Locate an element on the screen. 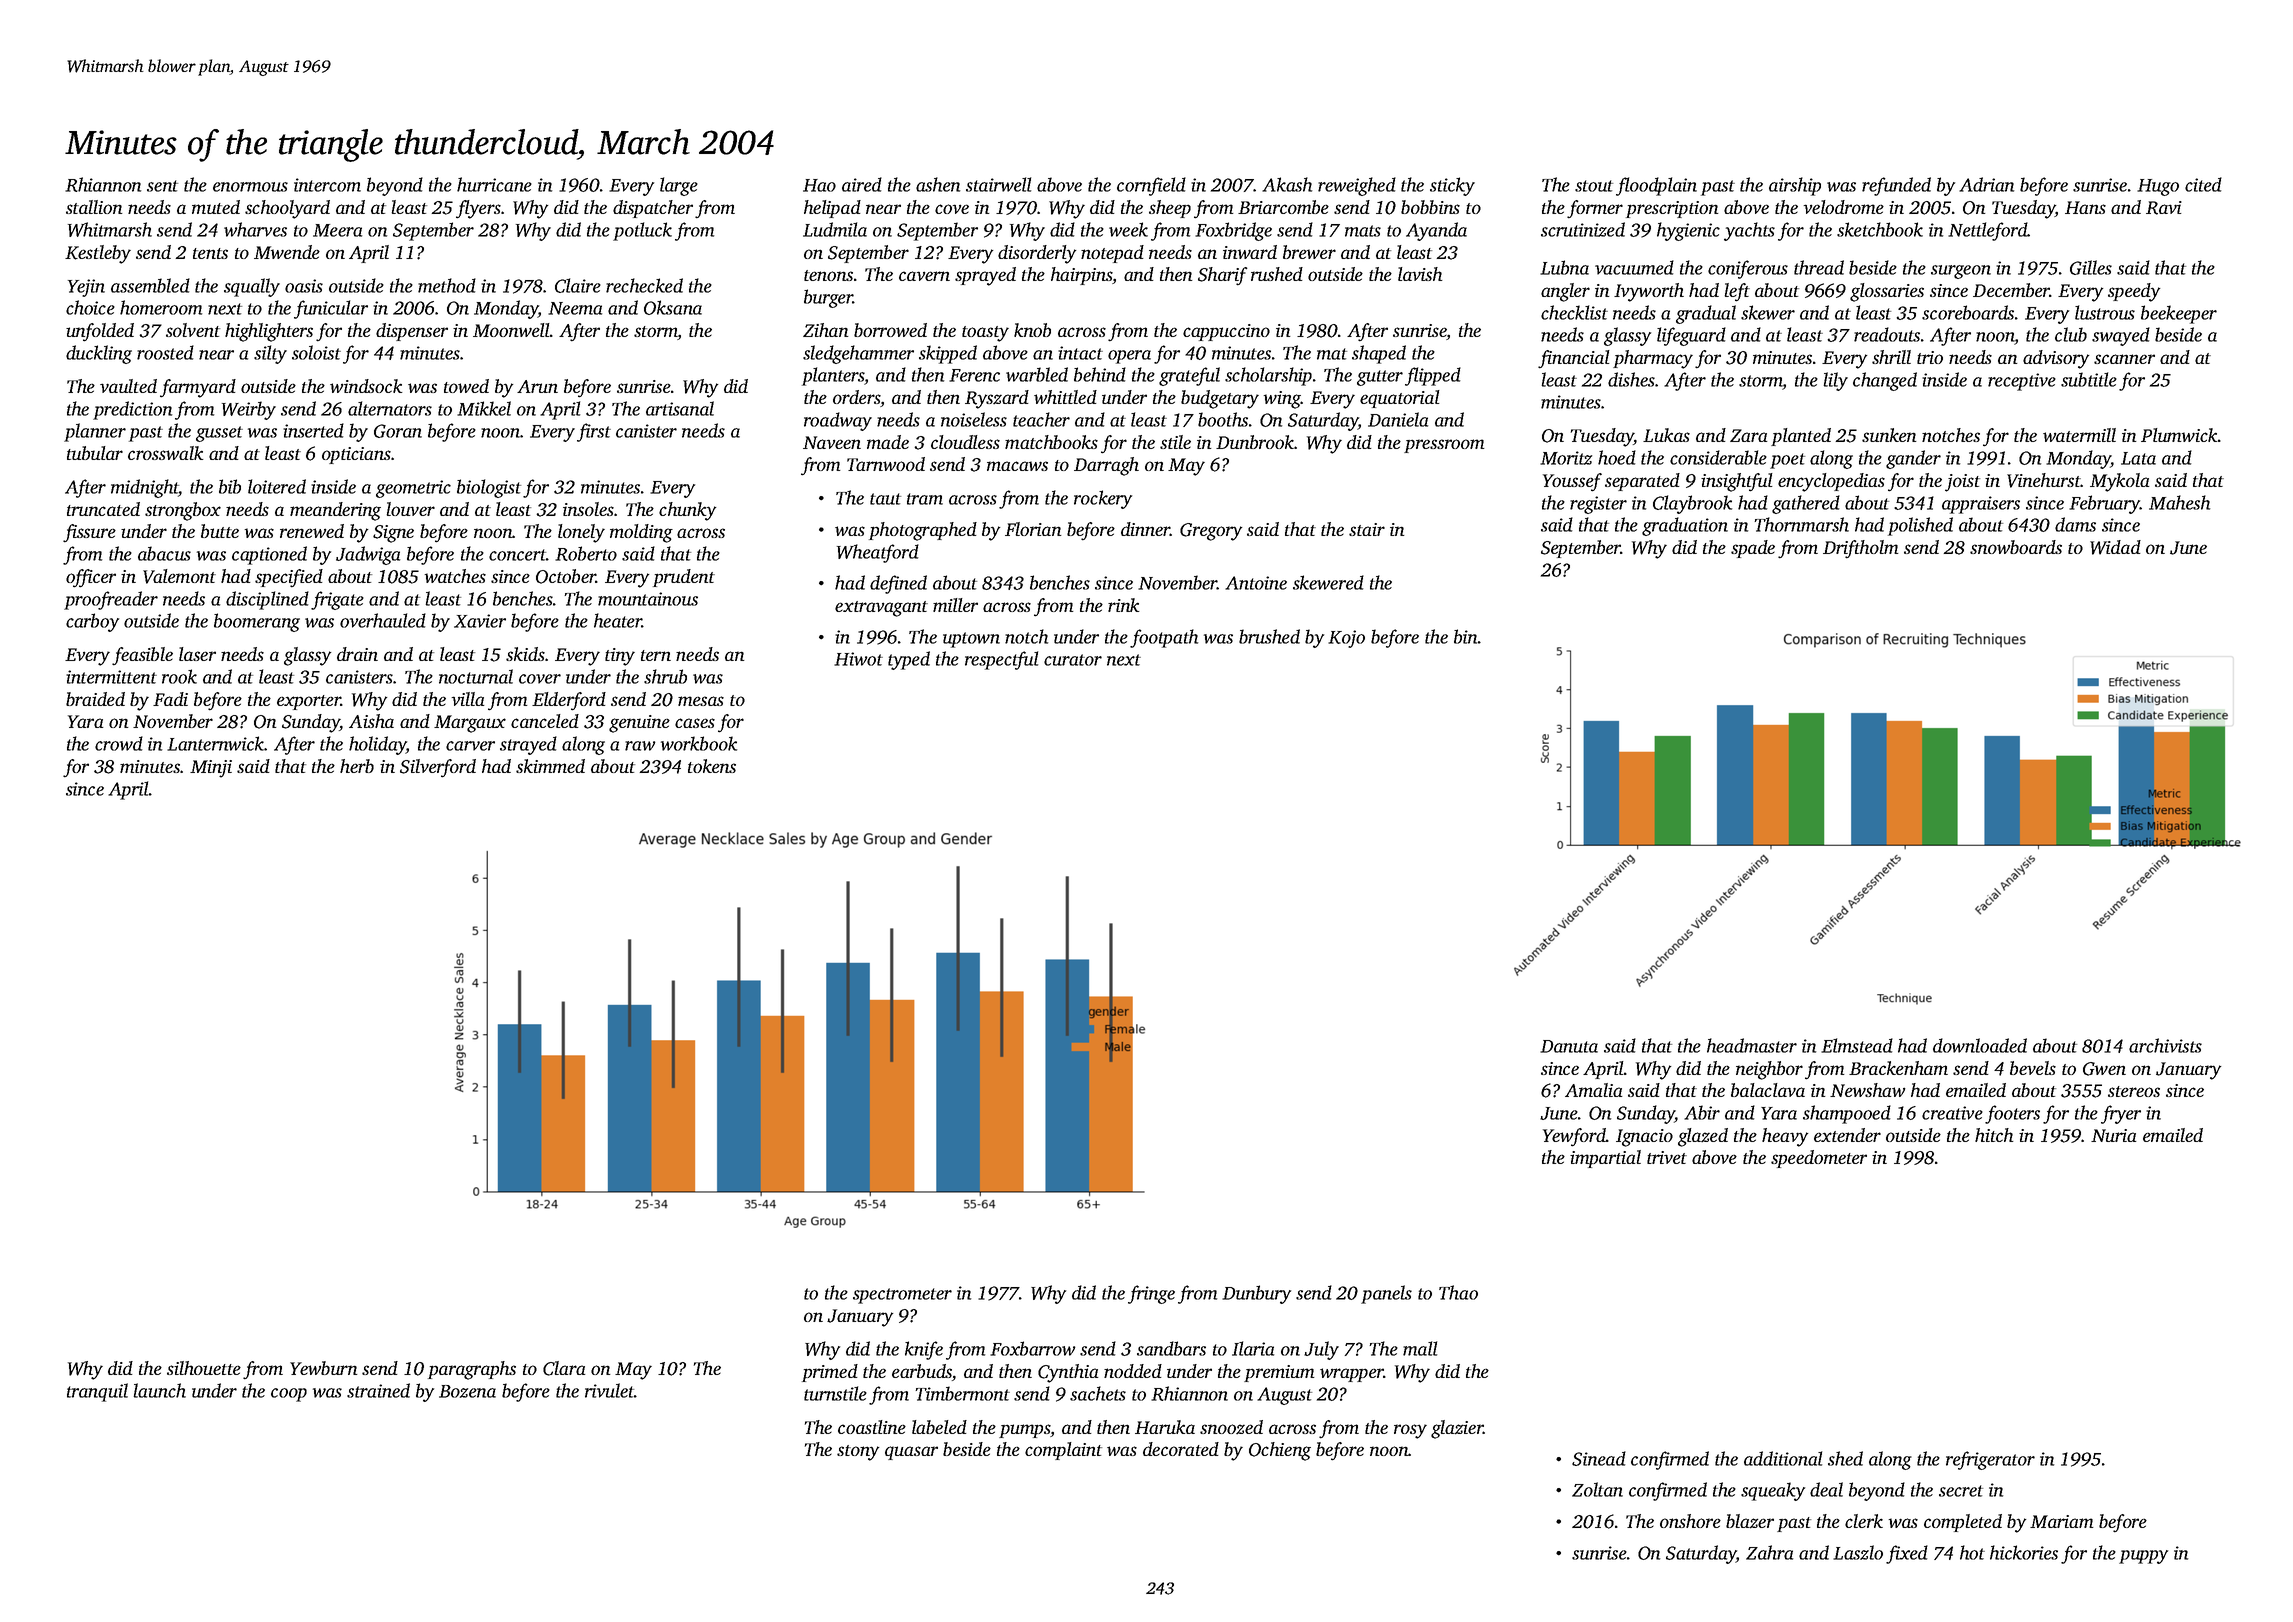  carboy is located at coordinates (92, 622).
